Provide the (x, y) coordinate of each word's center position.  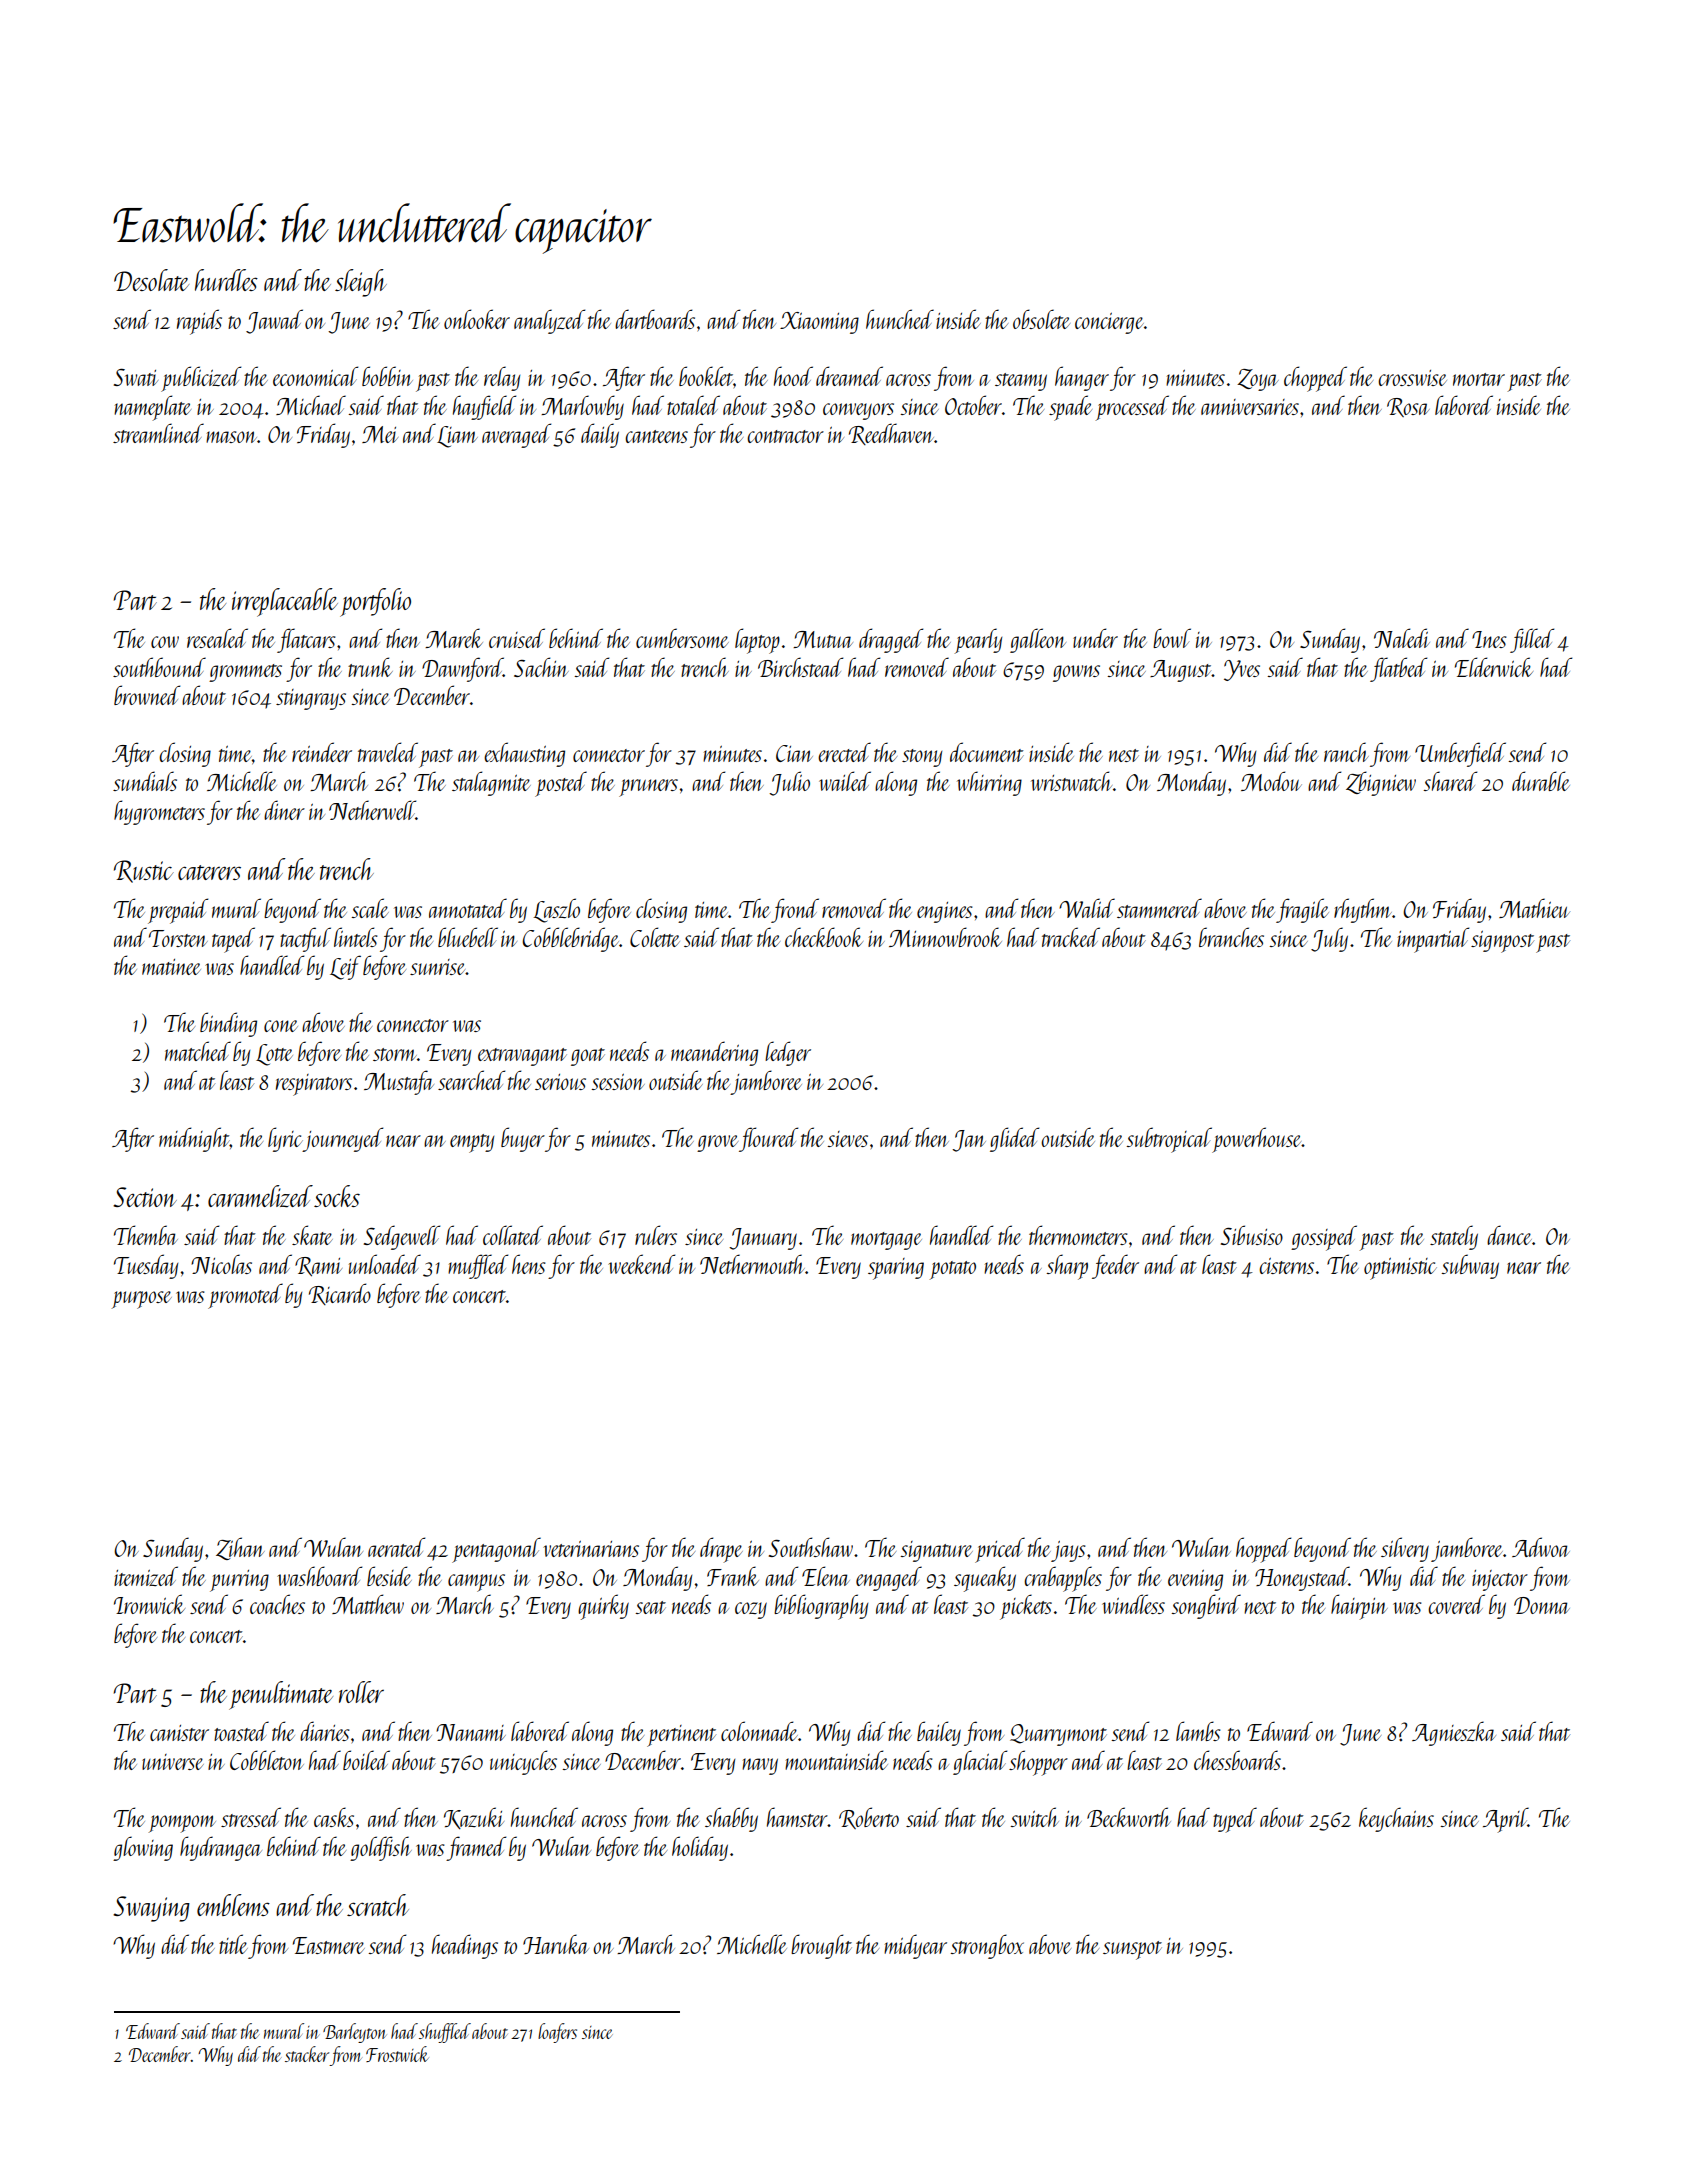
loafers (557, 2033)
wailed (845, 781)
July (1329, 939)
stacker (307, 2054)
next (1260, 1607)
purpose (141, 1300)
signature (937, 1551)
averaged (516, 435)
